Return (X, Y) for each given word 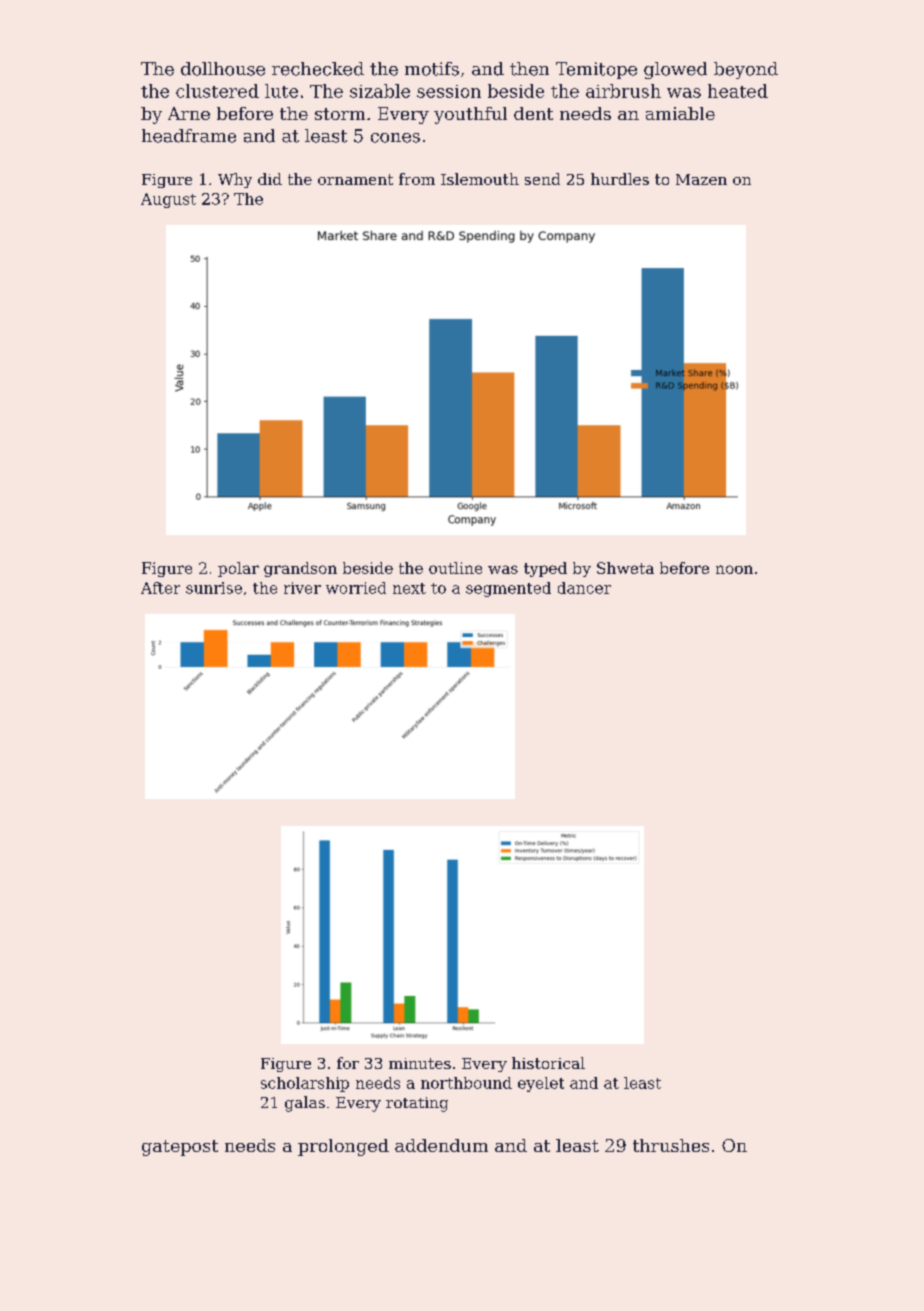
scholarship (305, 1084)
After (160, 588)
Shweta (625, 568)
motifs (432, 69)
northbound (466, 1083)
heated (738, 91)
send (542, 179)
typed (545, 569)
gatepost (180, 1148)
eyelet (541, 1084)
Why (235, 180)
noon (734, 569)
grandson (300, 569)
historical (548, 1063)
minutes (420, 1063)
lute (281, 91)
